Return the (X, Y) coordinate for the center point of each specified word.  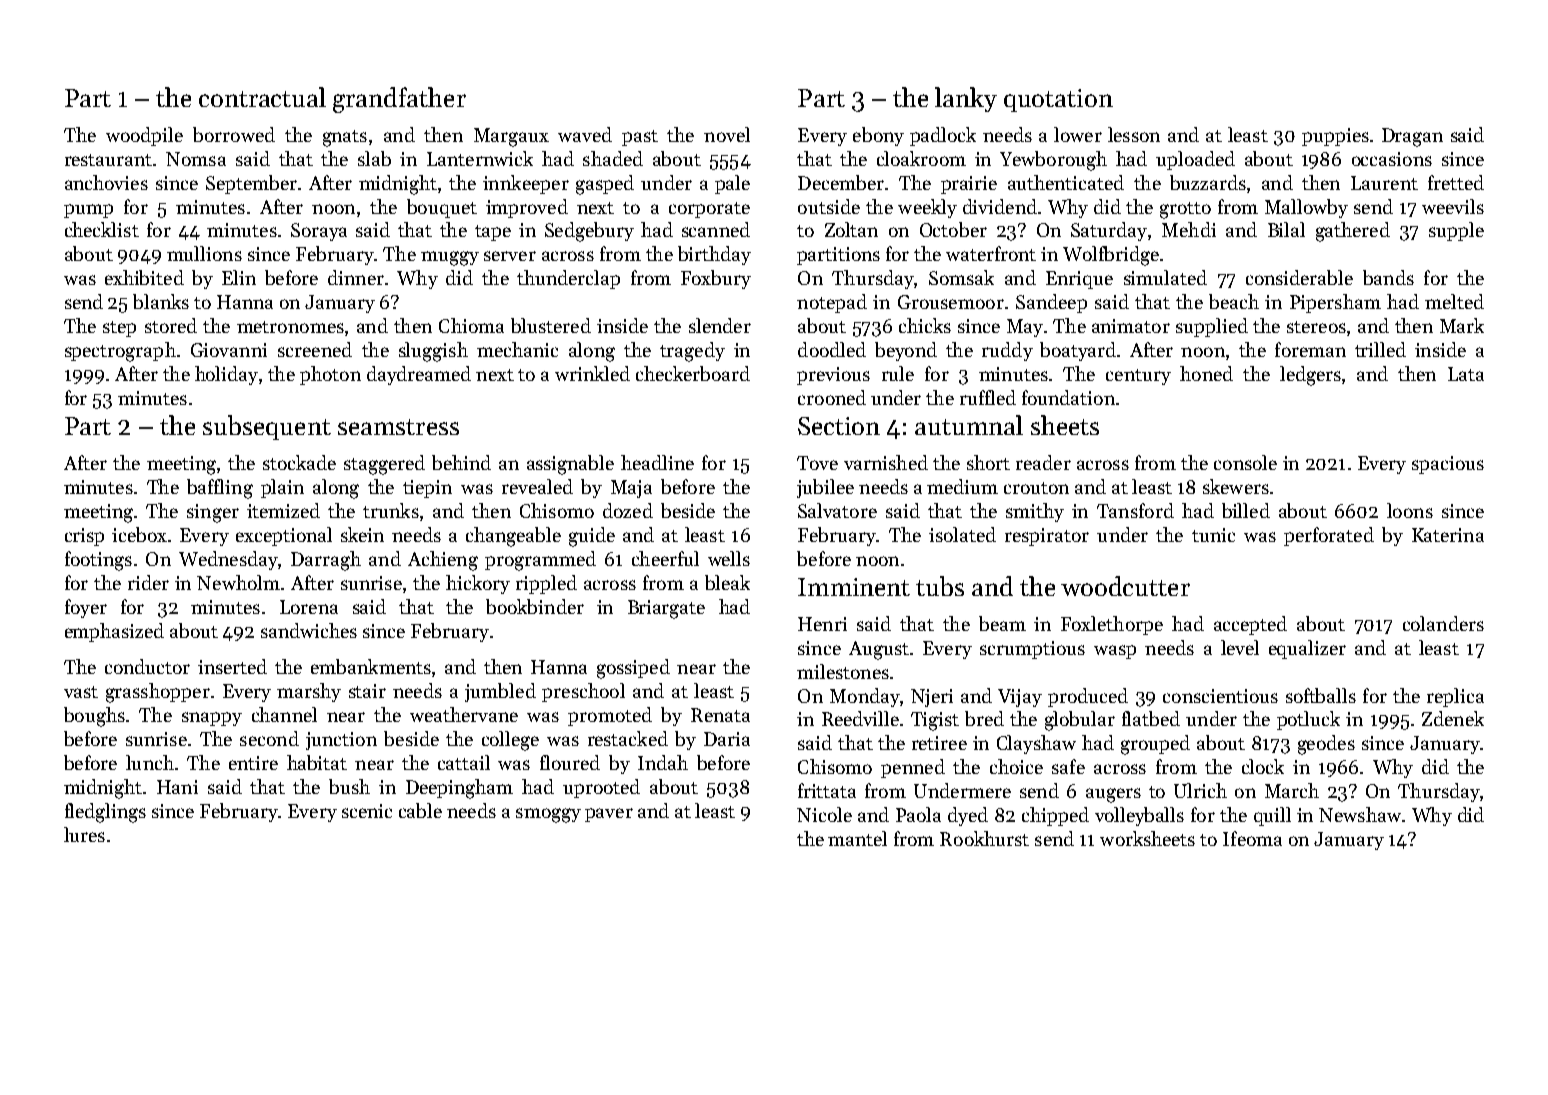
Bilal (1286, 229)
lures (84, 834)
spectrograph (120, 352)
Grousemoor (951, 302)
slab (374, 158)
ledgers (1310, 376)
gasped (605, 185)
